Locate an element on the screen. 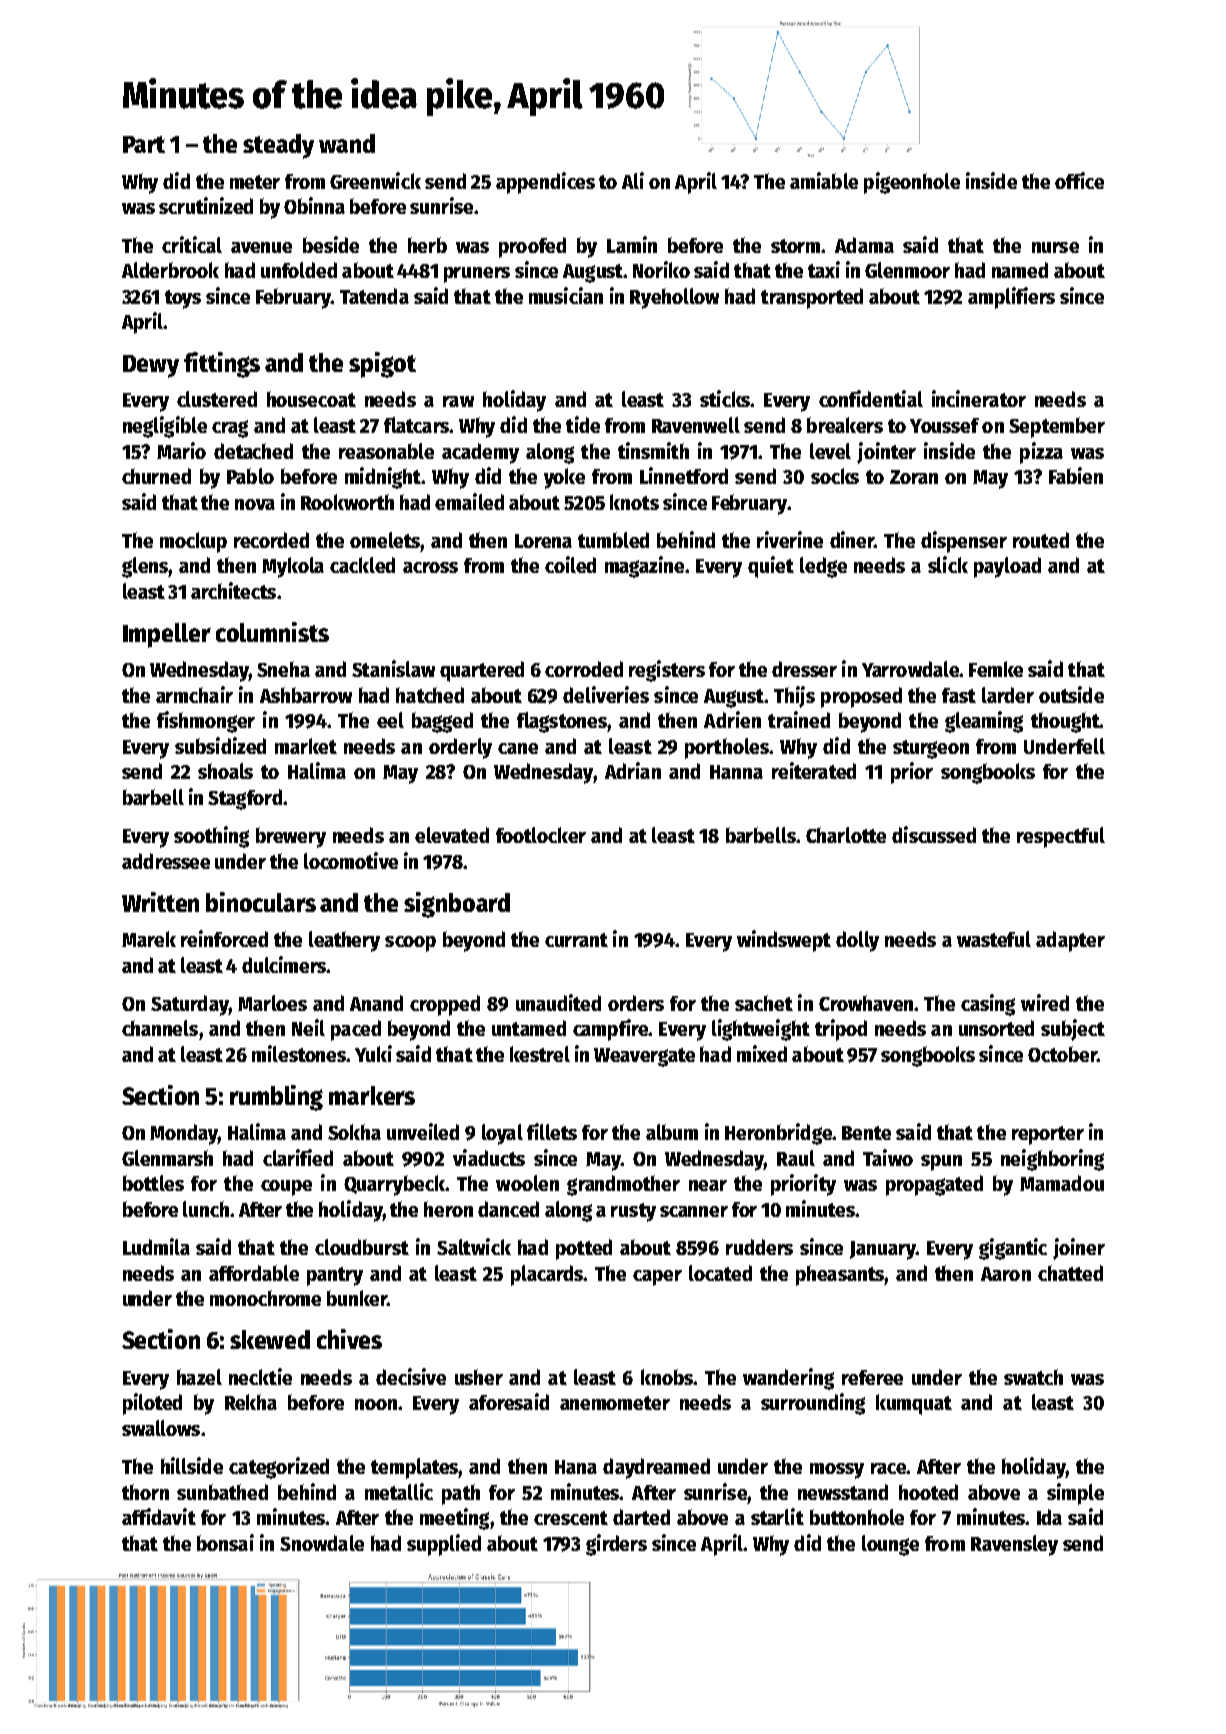 The height and width of the screenshot is (1734, 1226). outside is located at coordinates (1071, 694).
